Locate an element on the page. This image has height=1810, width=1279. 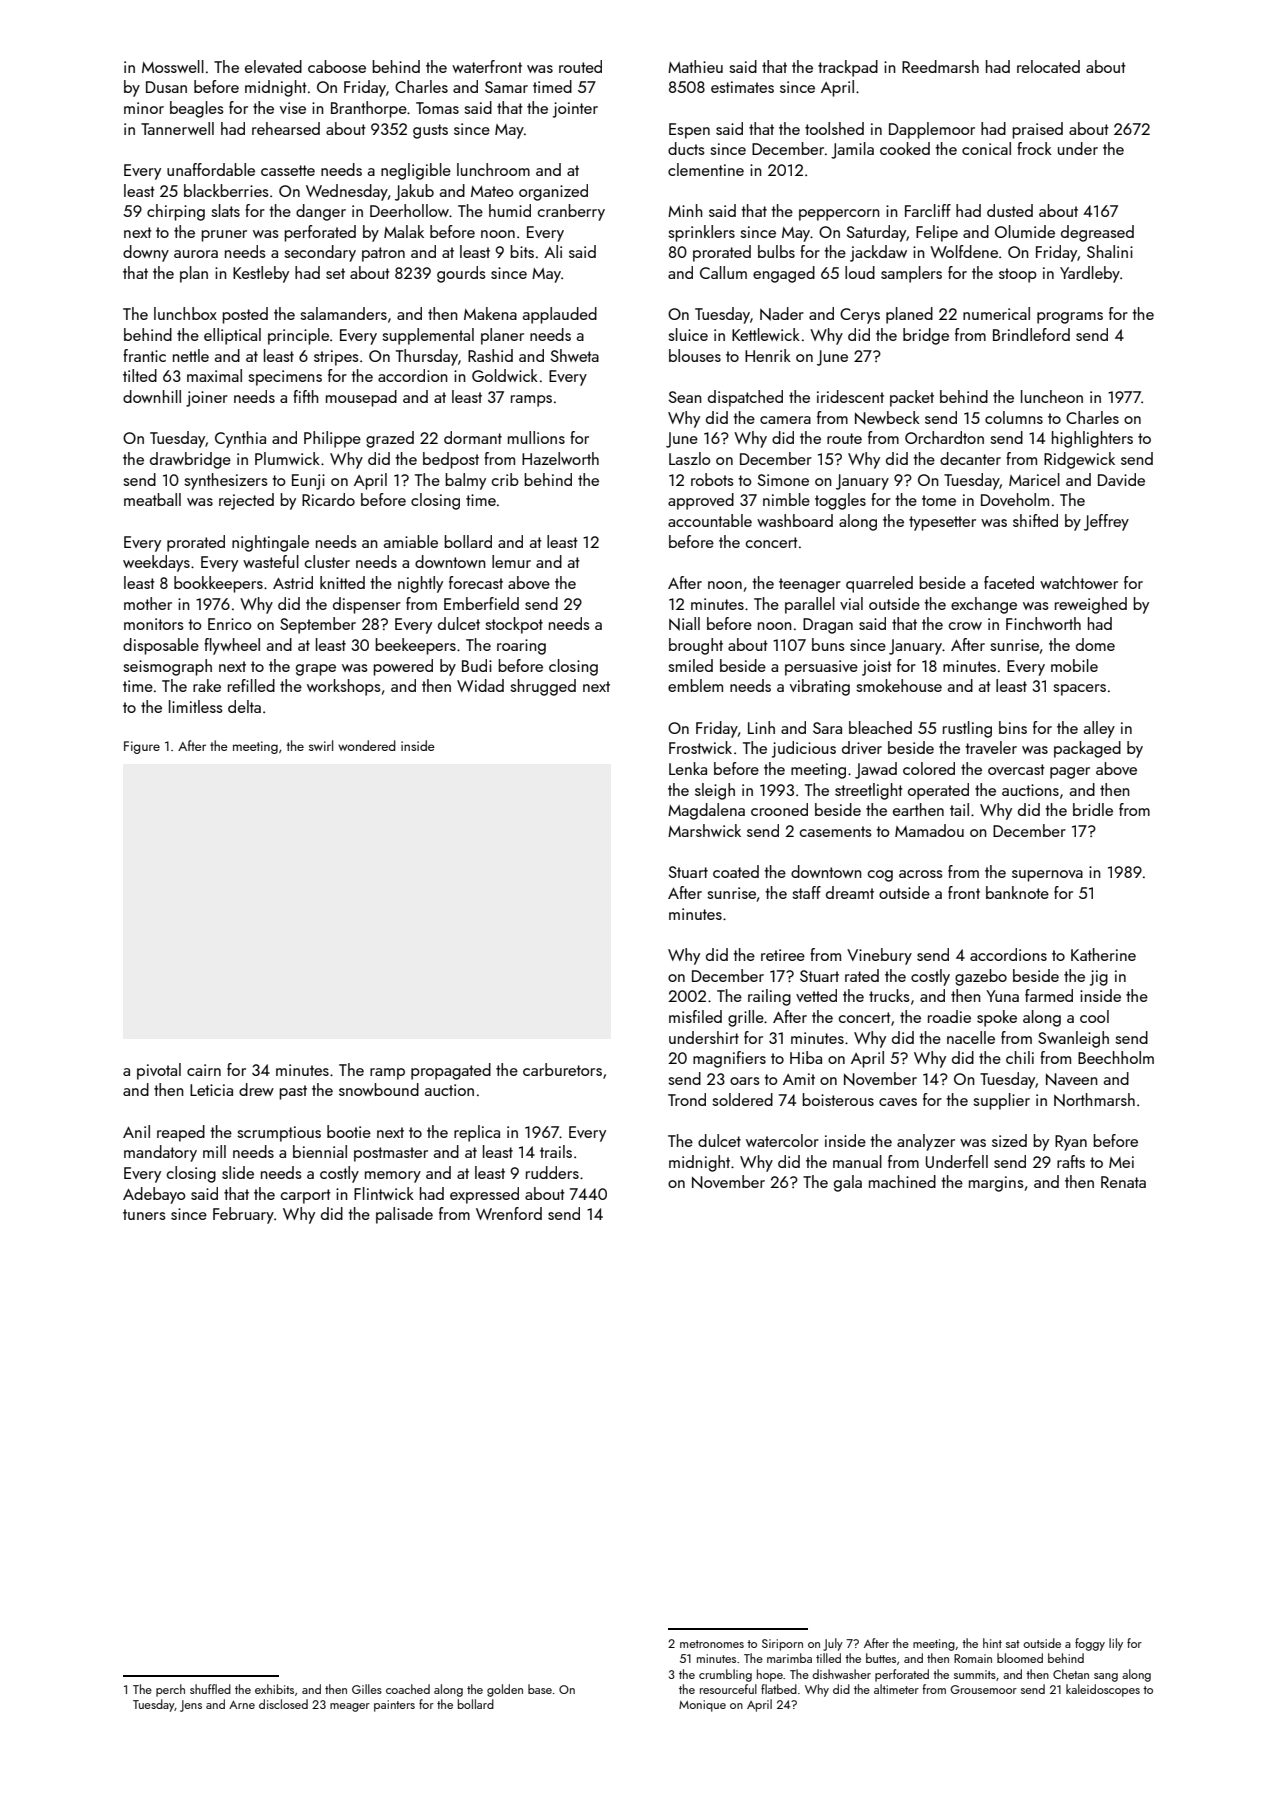
Mathieu is located at coordinates (695, 66).
